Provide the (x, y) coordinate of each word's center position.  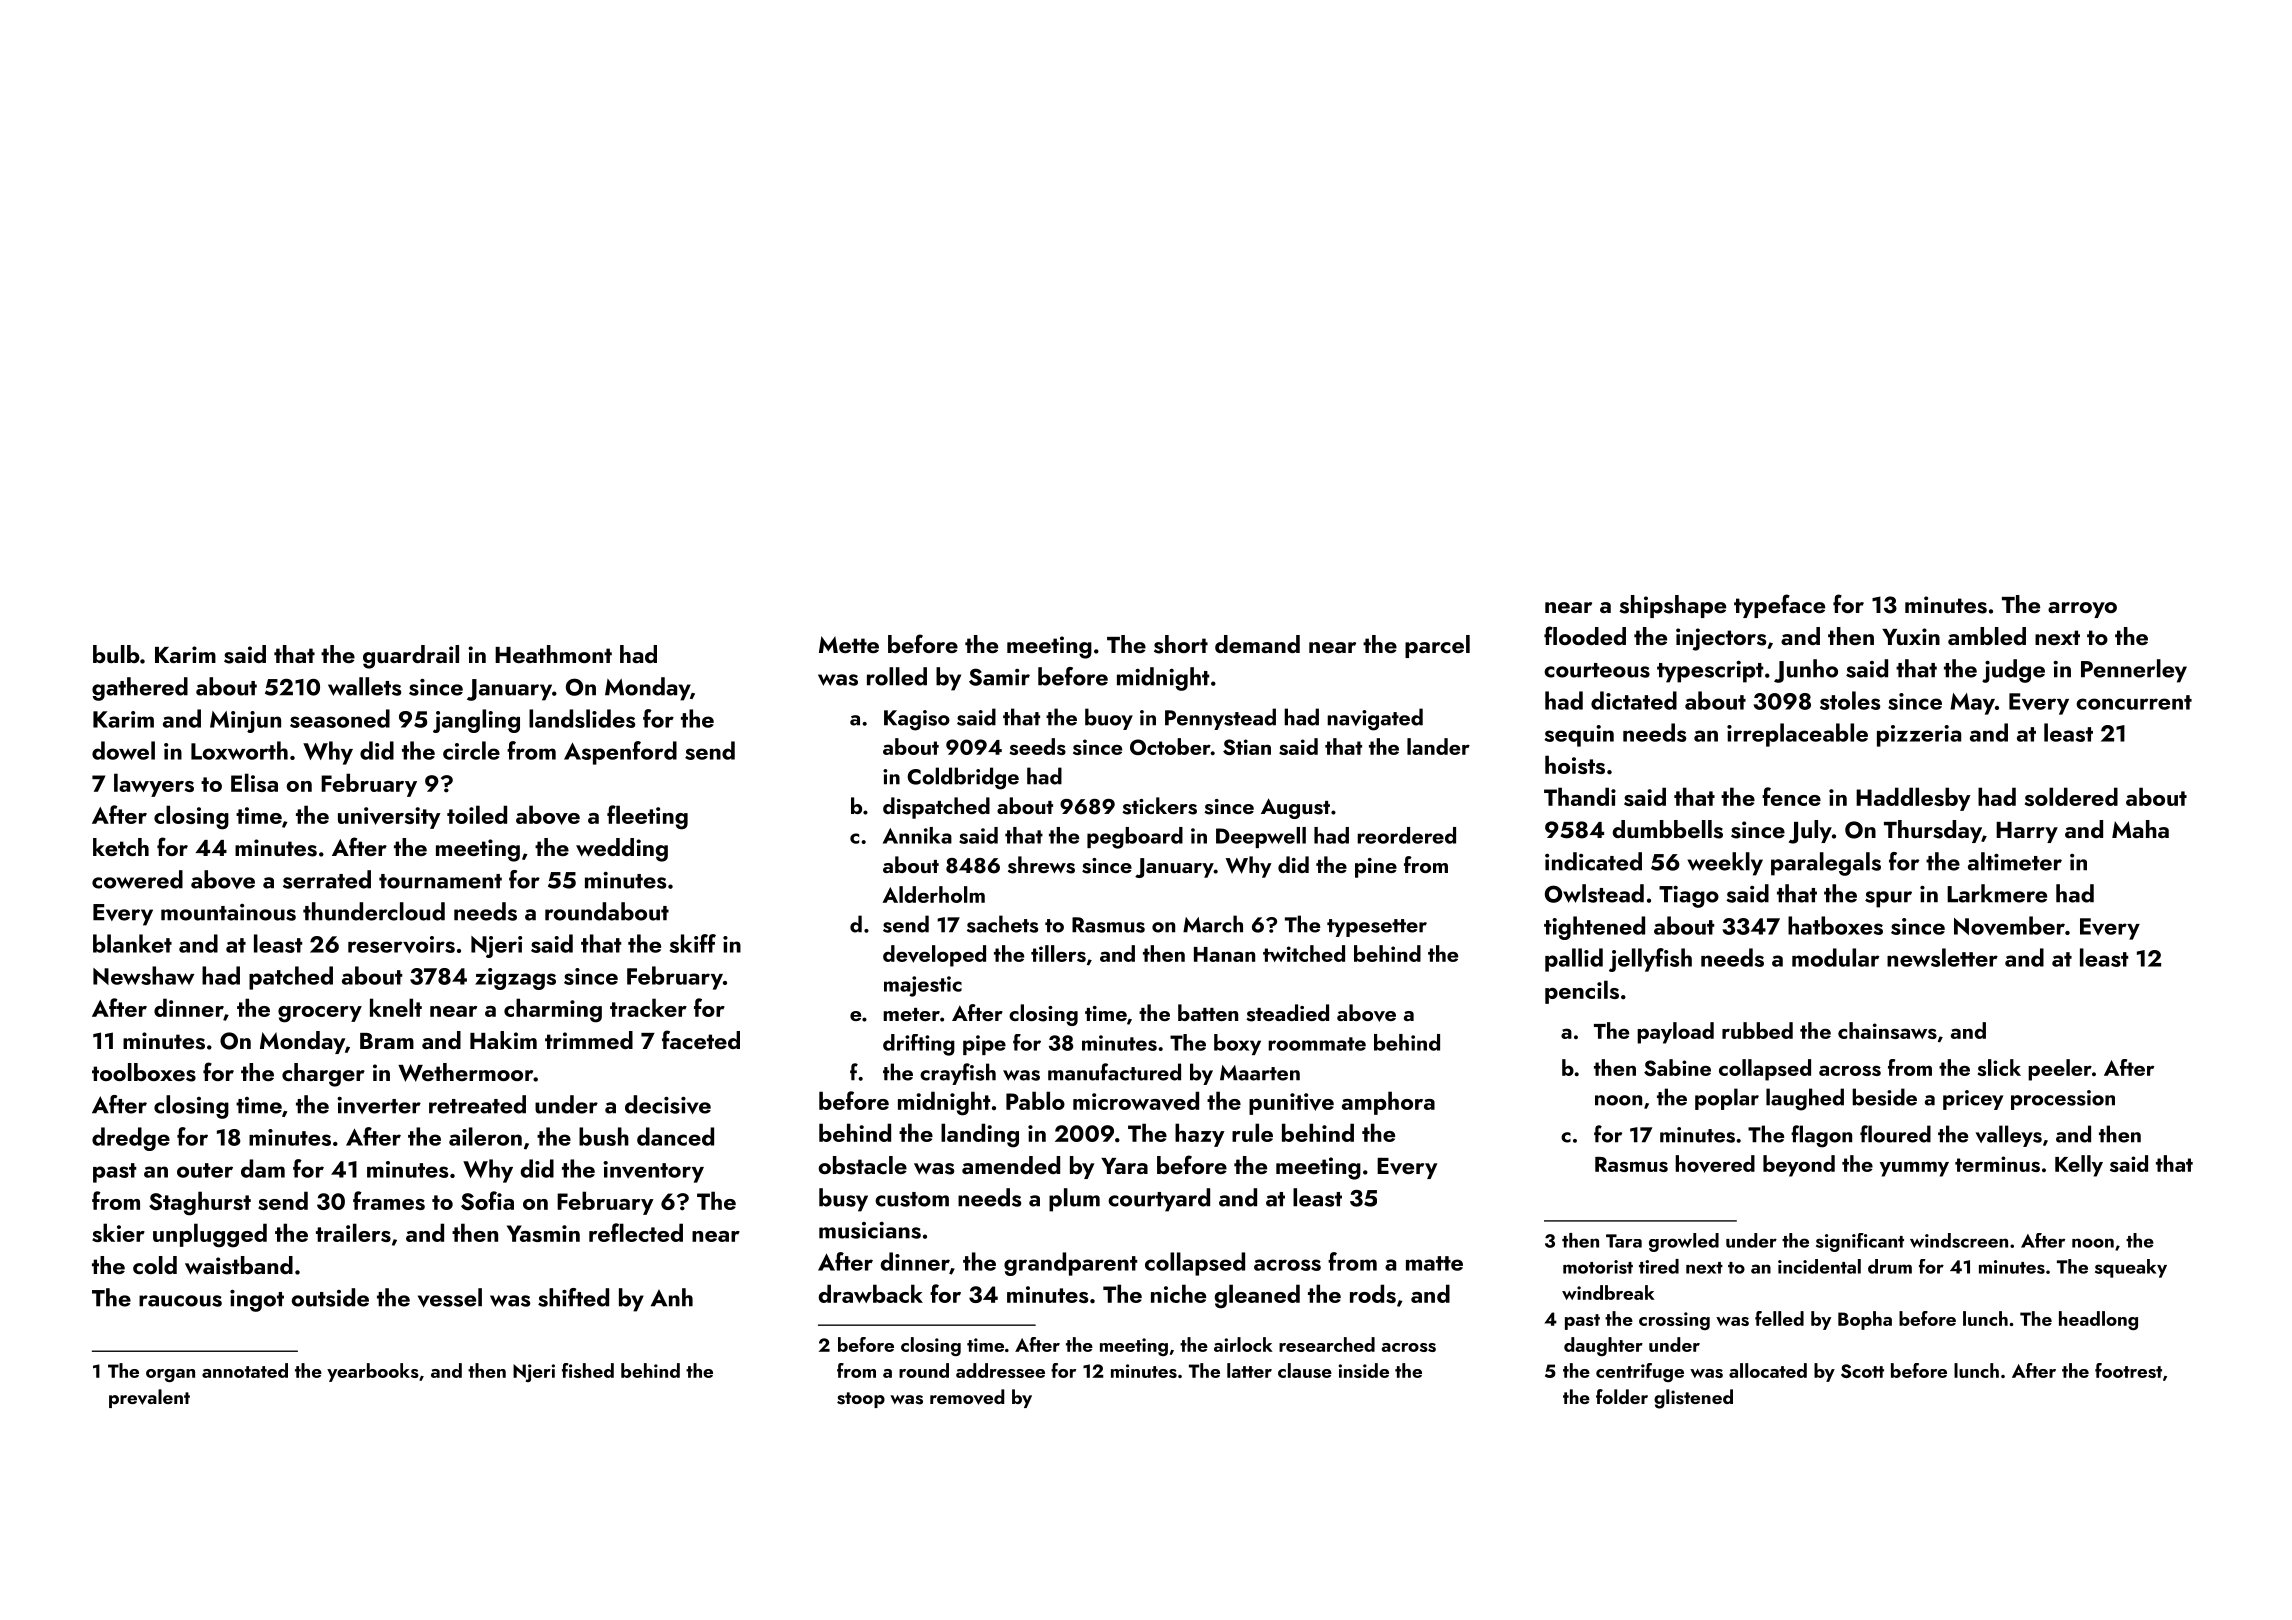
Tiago (1689, 897)
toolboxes (144, 1072)
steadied (1287, 1013)
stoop (861, 1400)
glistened (1693, 1399)
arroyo (2082, 610)
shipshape (1672, 606)
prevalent (149, 1398)
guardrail (411, 657)
